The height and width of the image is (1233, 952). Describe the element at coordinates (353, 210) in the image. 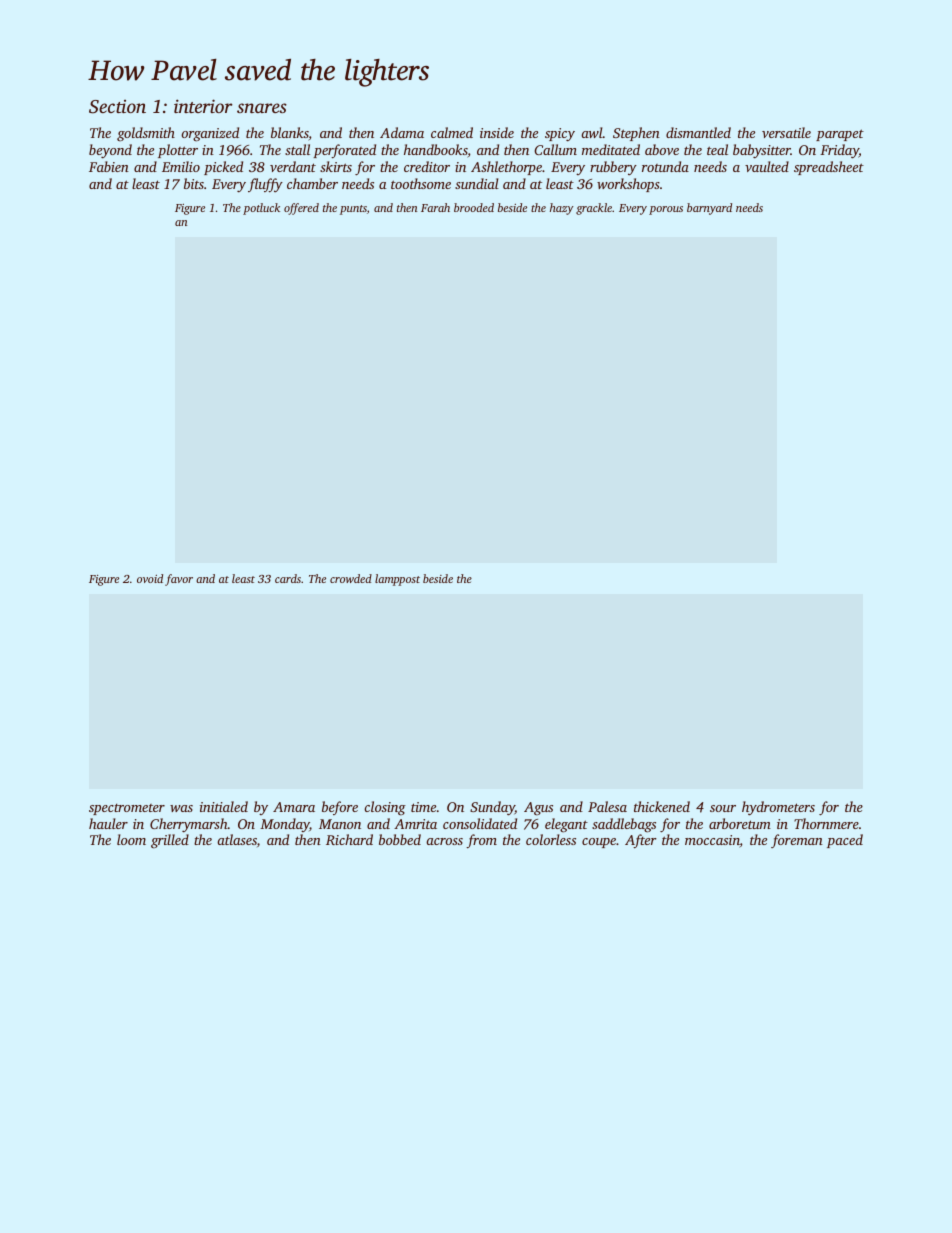

I see `punts` at that location.
